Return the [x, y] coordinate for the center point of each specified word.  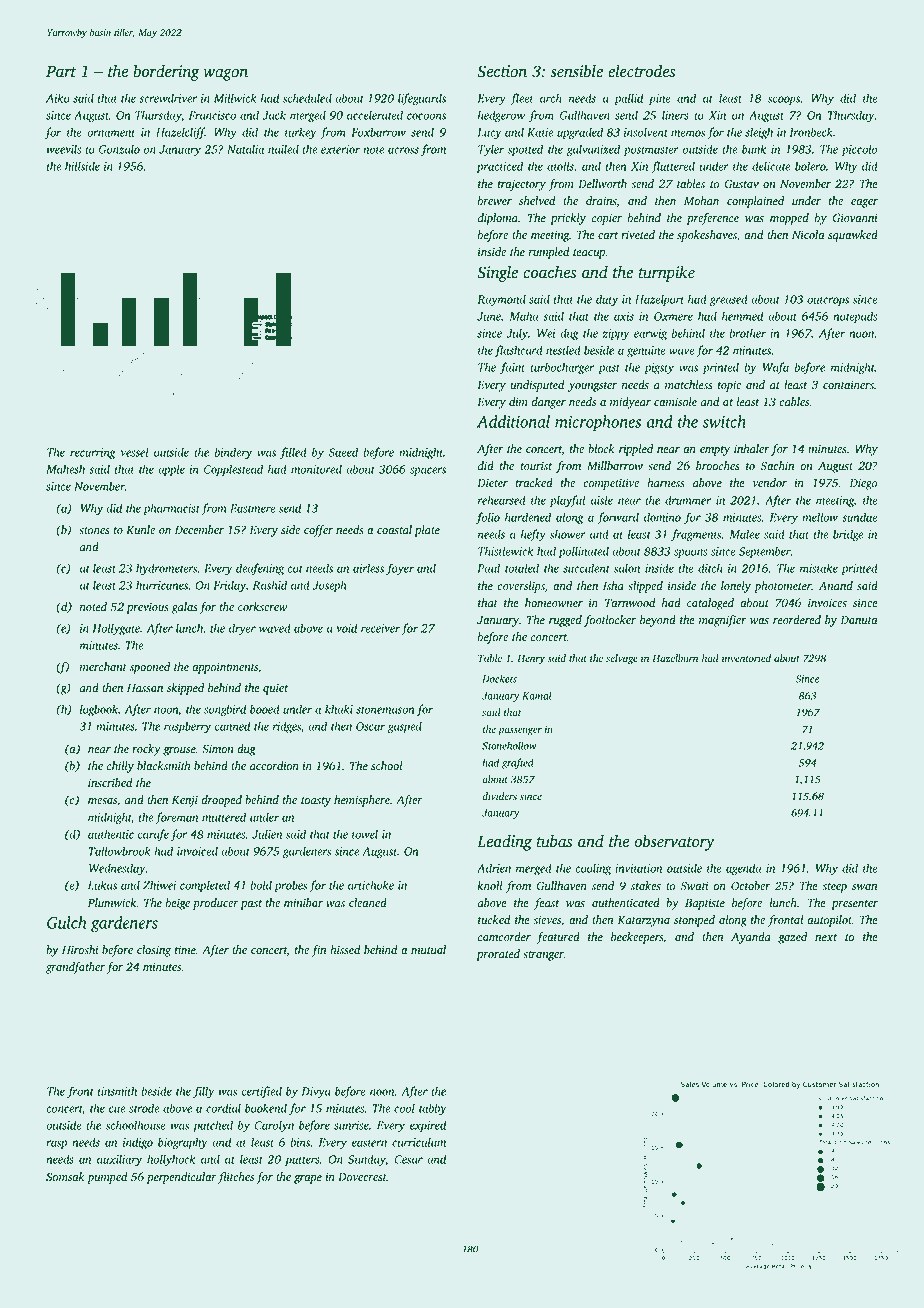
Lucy [489, 134]
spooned [150, 668]
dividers [499, 796]
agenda [743, 869]
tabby [433, 1109]
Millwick [235, 98]
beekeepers [637, 938]
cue [117, 1109]
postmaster [651, 151]
